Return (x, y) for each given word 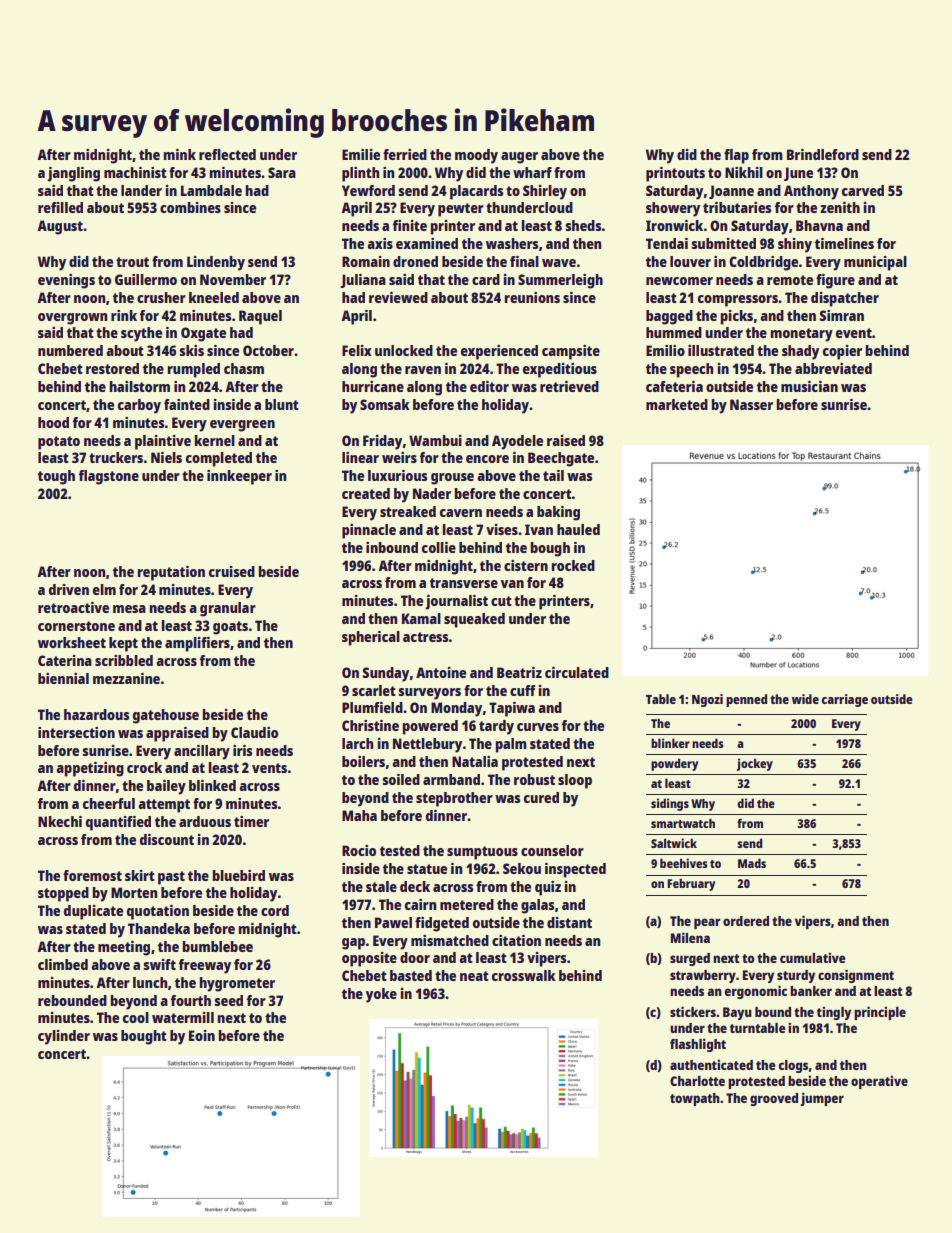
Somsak (385, 404)
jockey (755, 764)
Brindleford (823, 154)
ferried (405, 154)
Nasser (751, 404)
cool (136, 1017)
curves (538, 727)
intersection (76, 732)
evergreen (242, 426)
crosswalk (524, 975)
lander (141, 190)
